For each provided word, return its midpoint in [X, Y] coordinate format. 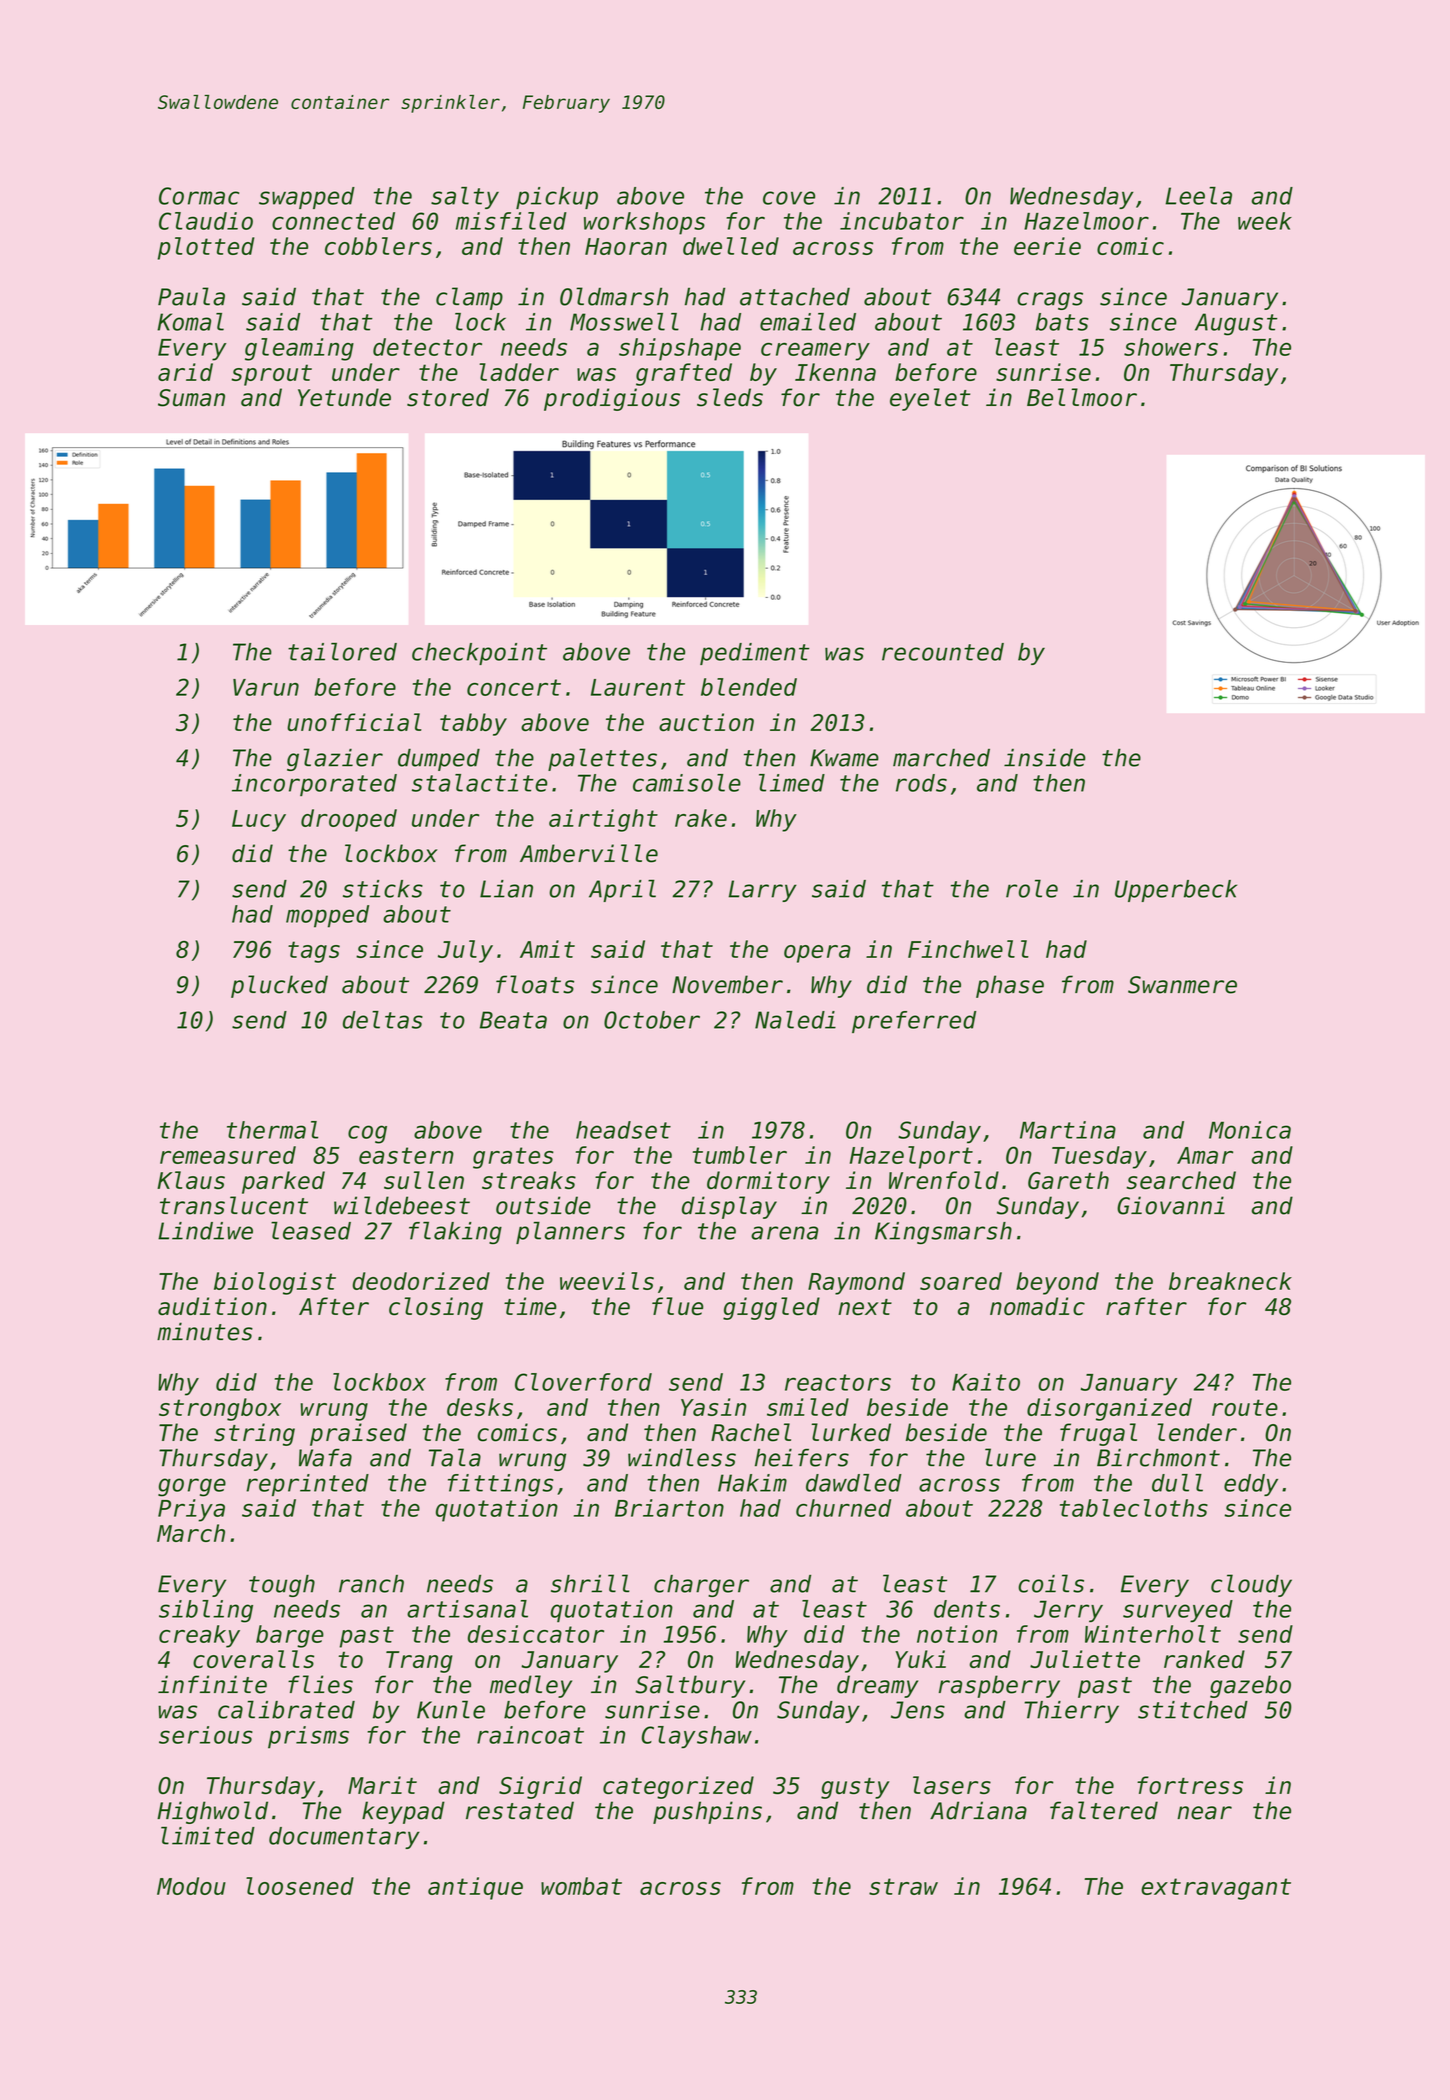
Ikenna [835, 372]
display [729, 1207]
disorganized [1109, 1409]
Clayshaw [697, 1737]
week [1265, 221]
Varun [266, 687]
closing [436, 1308]
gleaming [299, 349]
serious [206, 1735]
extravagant [1216, 1889]
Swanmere [1182, 985]
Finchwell [968, 949]
